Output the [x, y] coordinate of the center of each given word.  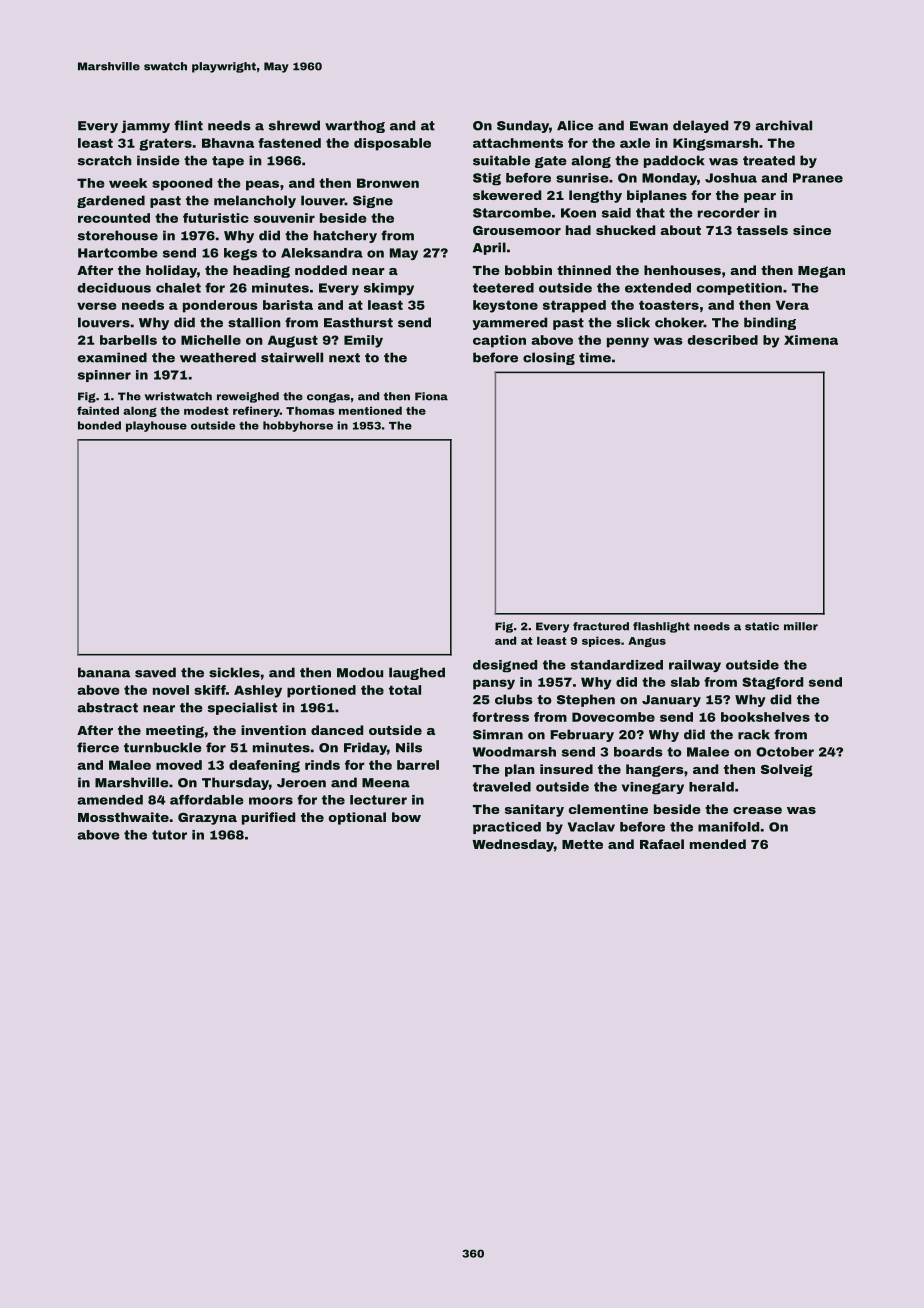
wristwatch [178, 396]
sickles [234, 672]
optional [357, 818]
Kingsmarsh [715, 144]
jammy [146, 126]
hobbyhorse [298, 426]
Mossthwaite [123, 817]
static [762, 626]
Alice [575, 125]
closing [549, 358]
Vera [792, 305]
